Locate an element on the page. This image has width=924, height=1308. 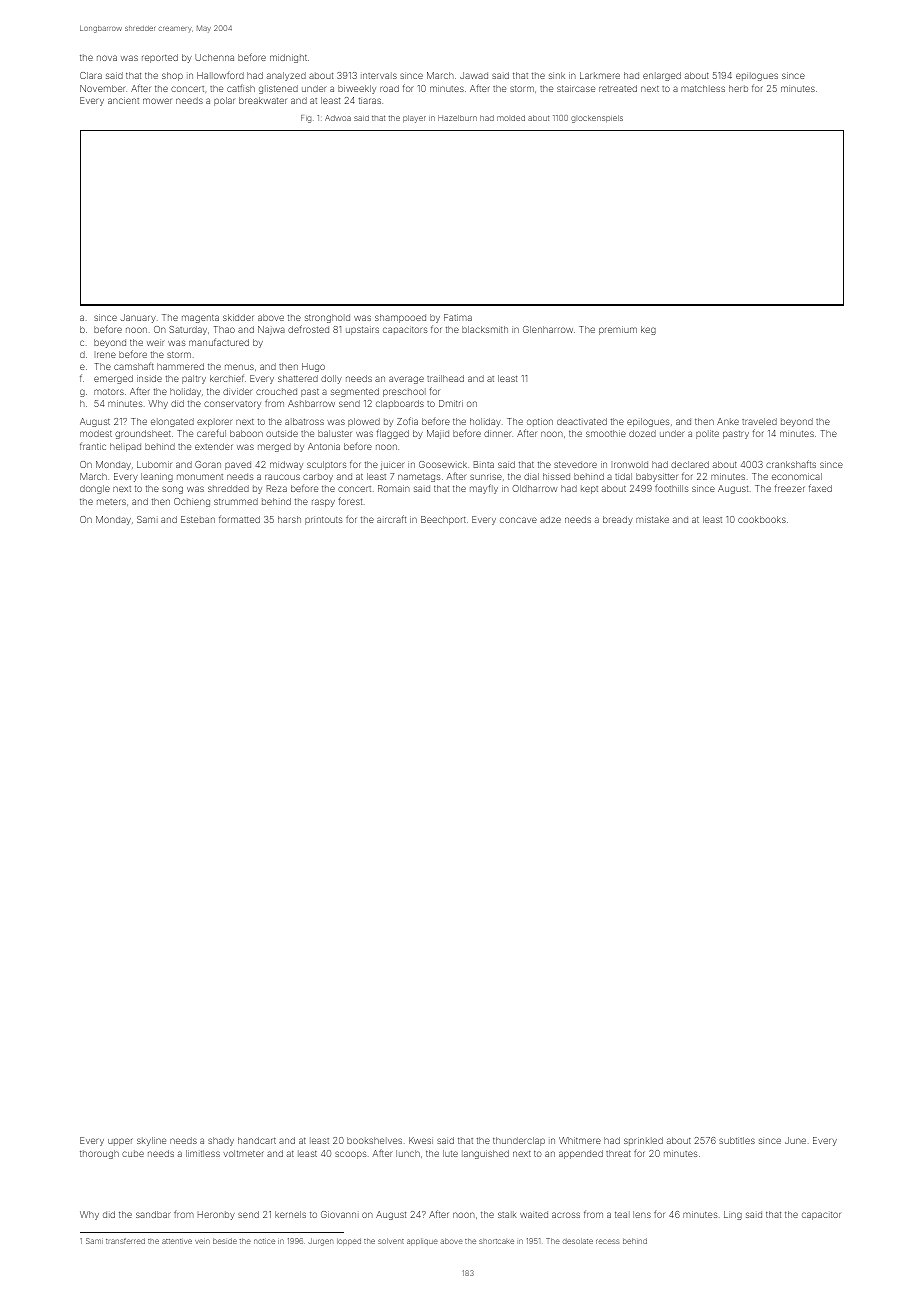
Glenharrow is located at coordinates (548, 329).
